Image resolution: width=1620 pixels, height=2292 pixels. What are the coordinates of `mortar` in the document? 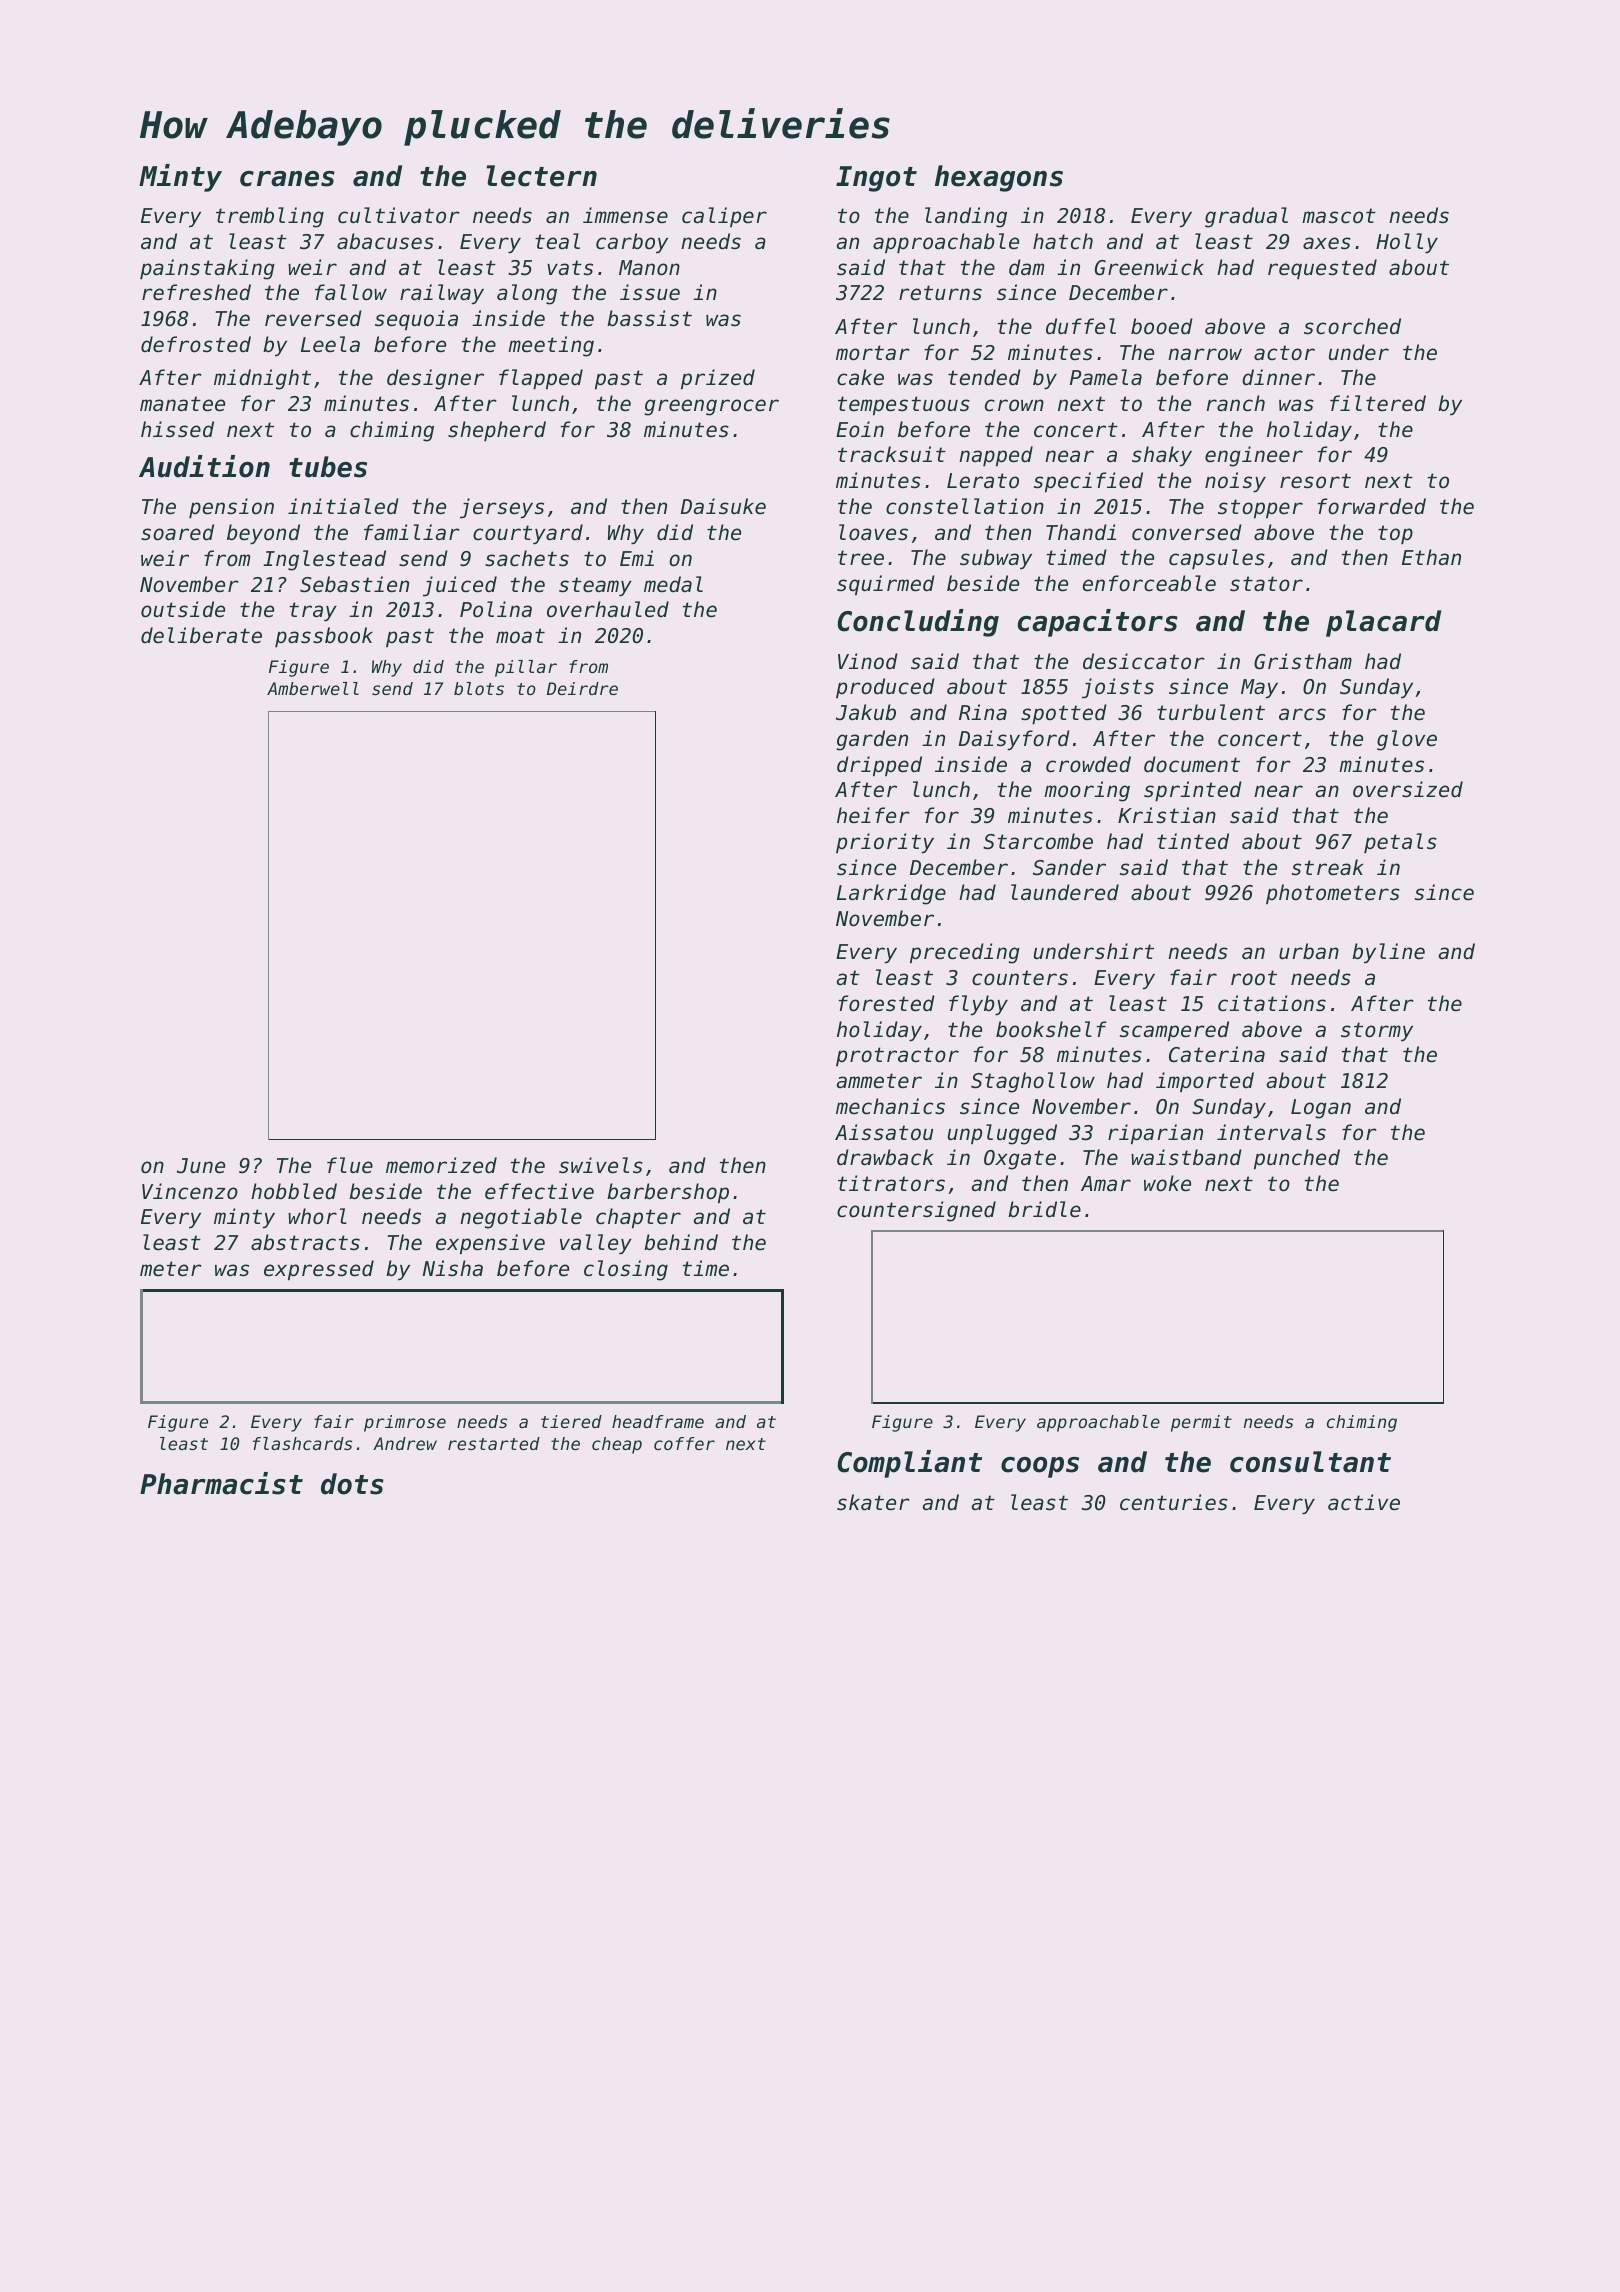 It's located at (873, 353).
